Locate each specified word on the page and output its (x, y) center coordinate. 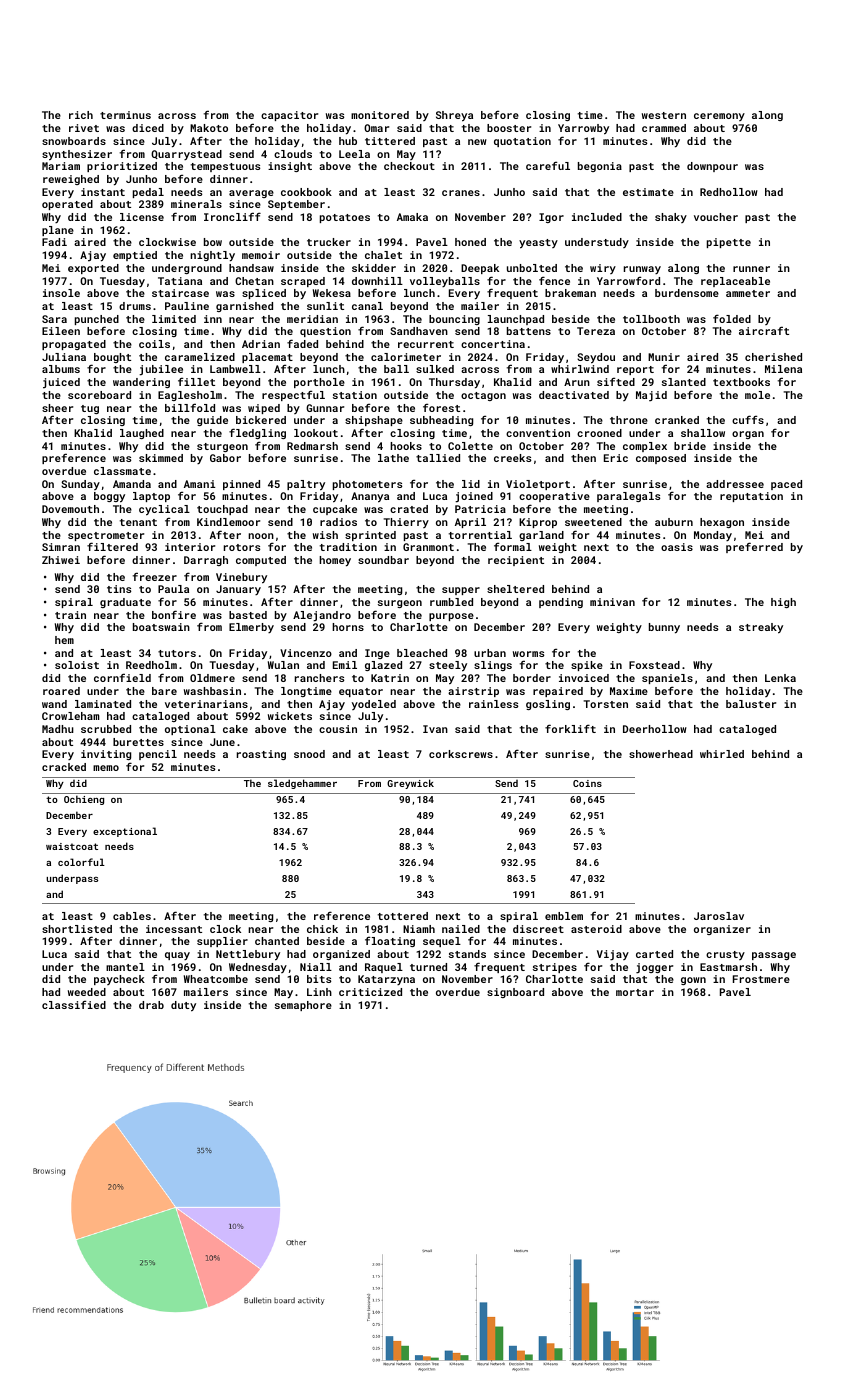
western (664, 115)
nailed (461, 929)
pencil (158, 755)
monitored (380, 115)
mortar (635, 992)
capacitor (289, 116)
